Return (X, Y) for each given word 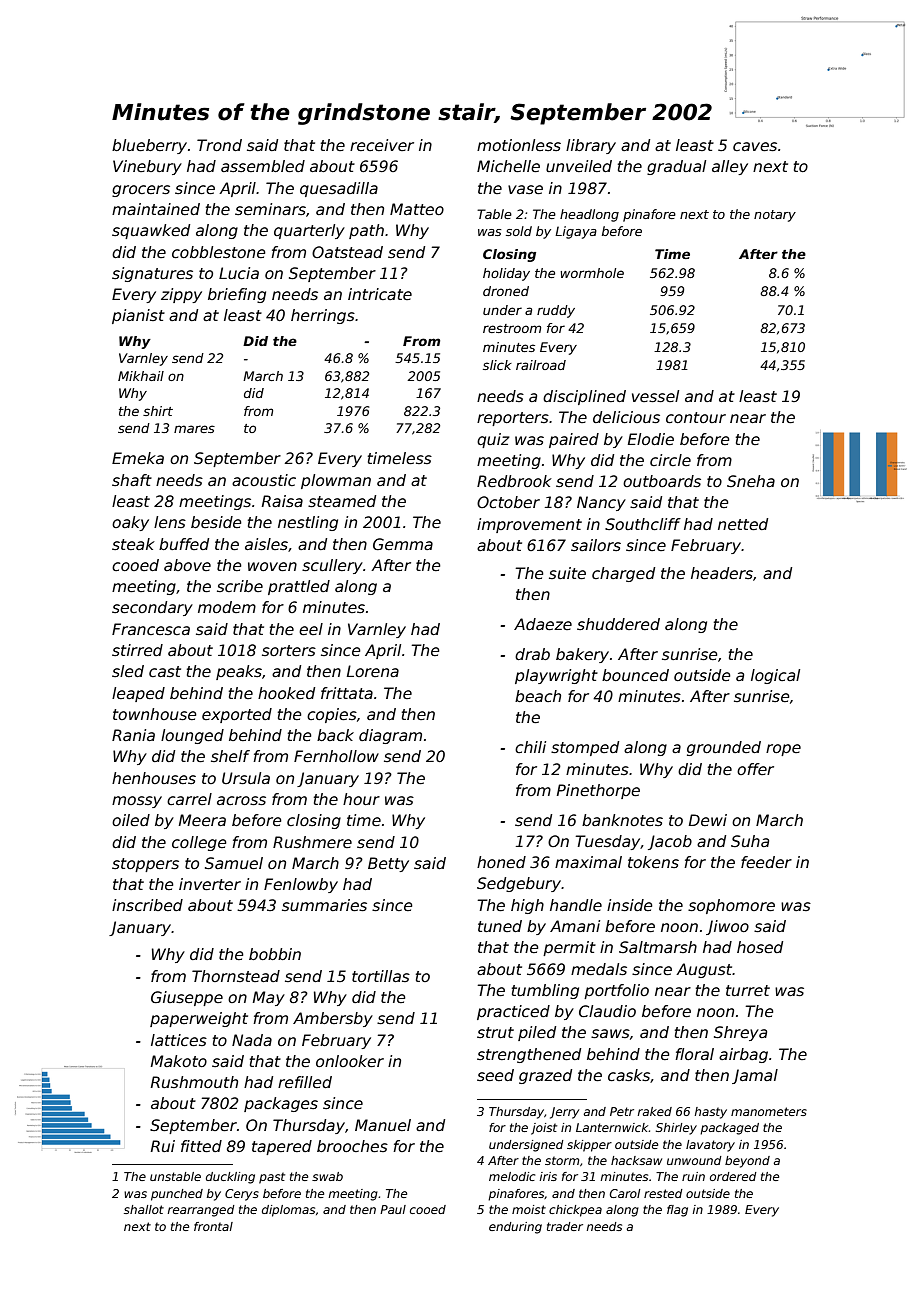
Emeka (138, 458)
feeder (766, 862)
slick (497, 365)
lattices (179, 1040)
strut (495, 1033)
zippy (181, 295)
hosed (760, 947)
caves (755, 147)
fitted (201, 1146)
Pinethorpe (598, 791)
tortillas (381, 976)
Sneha (751, 481)
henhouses (154, 778)
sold (519, 231)
